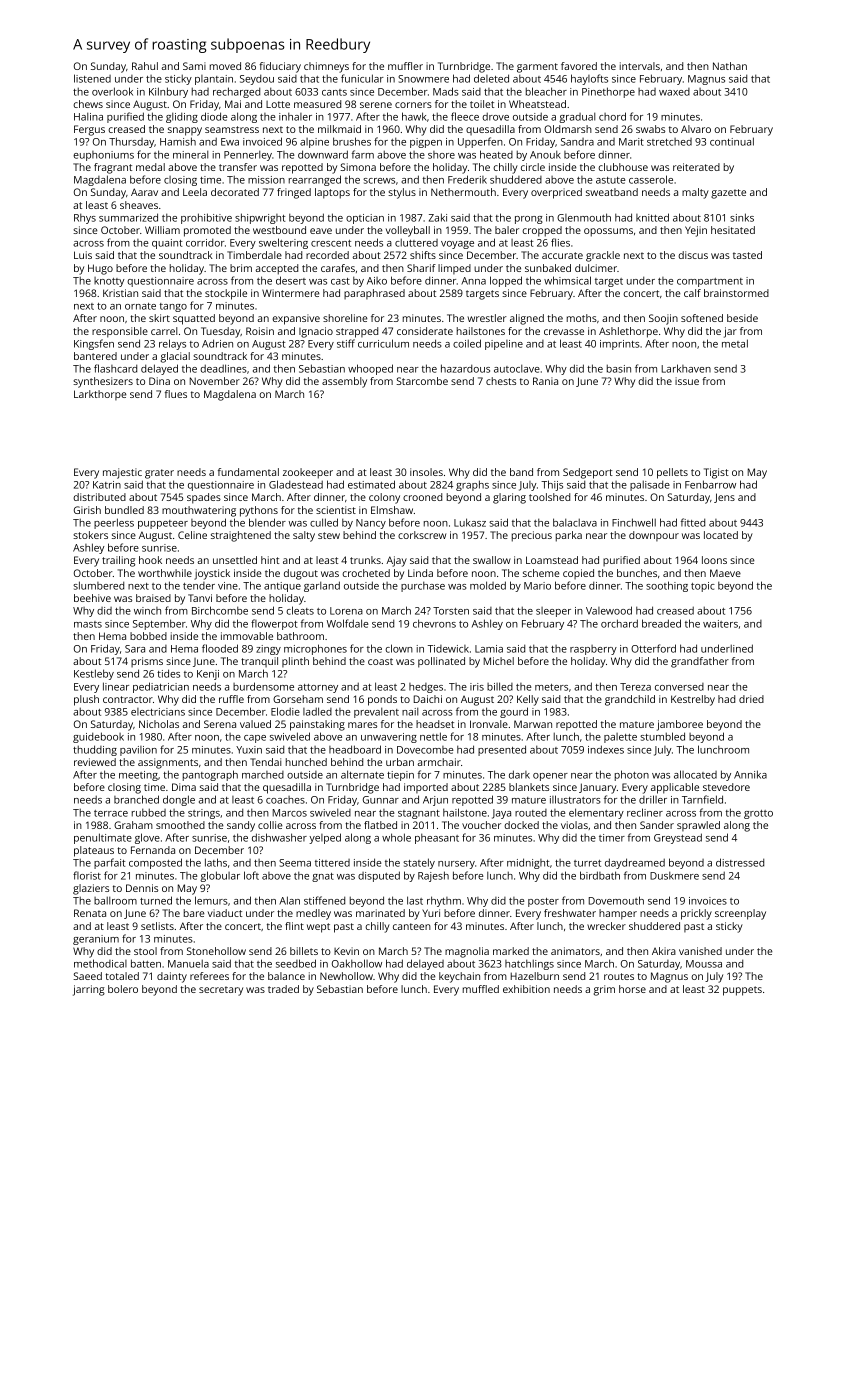  What do you see at coordinates (412, 926) in the image?
I see `canteen` at bounding box center [412, 926].
